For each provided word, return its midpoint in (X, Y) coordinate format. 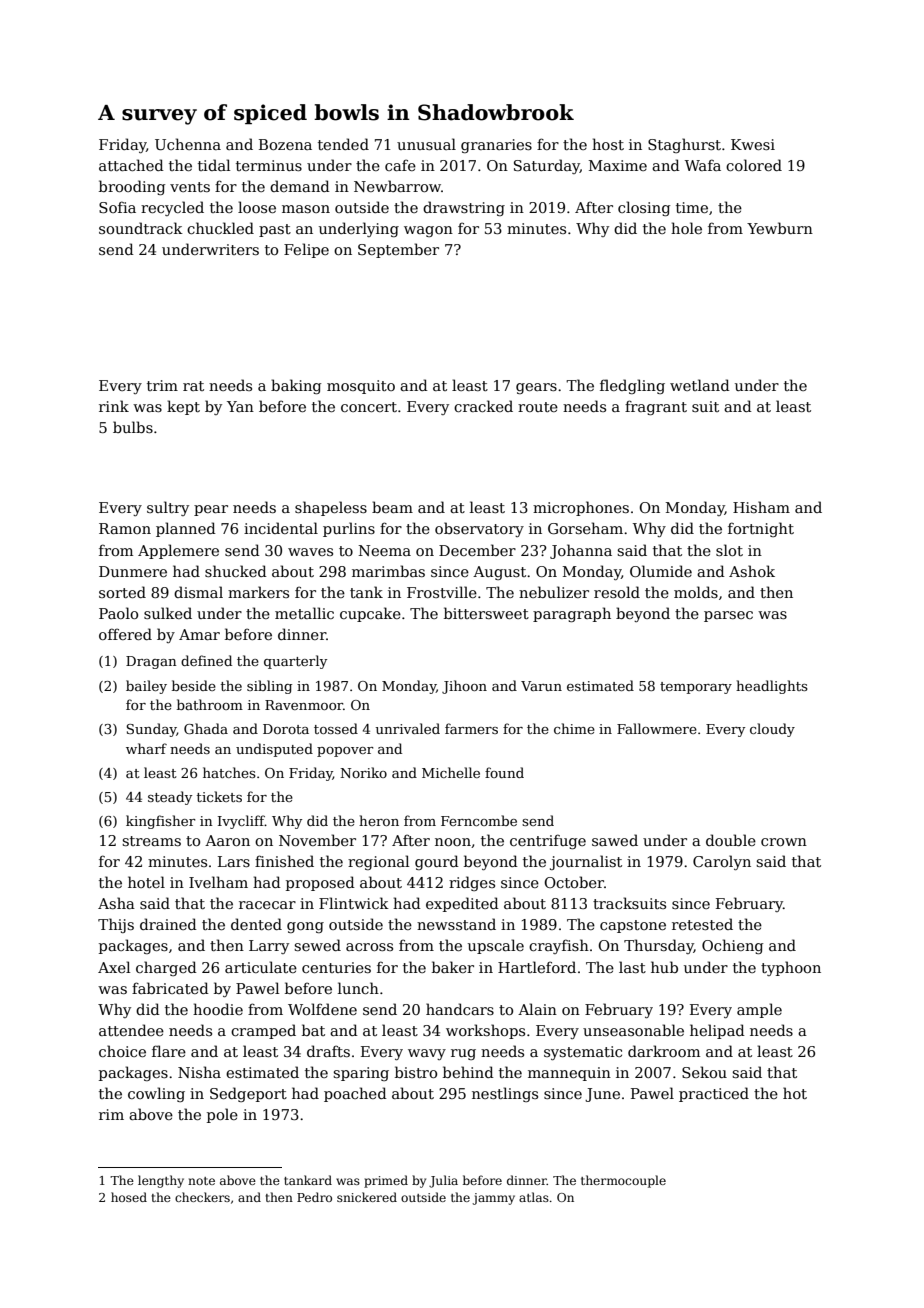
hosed (129, 1197)
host (608, 144)
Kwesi (753, 144)
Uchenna (188, 144)
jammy (493, 1199)
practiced (714, 1094)
